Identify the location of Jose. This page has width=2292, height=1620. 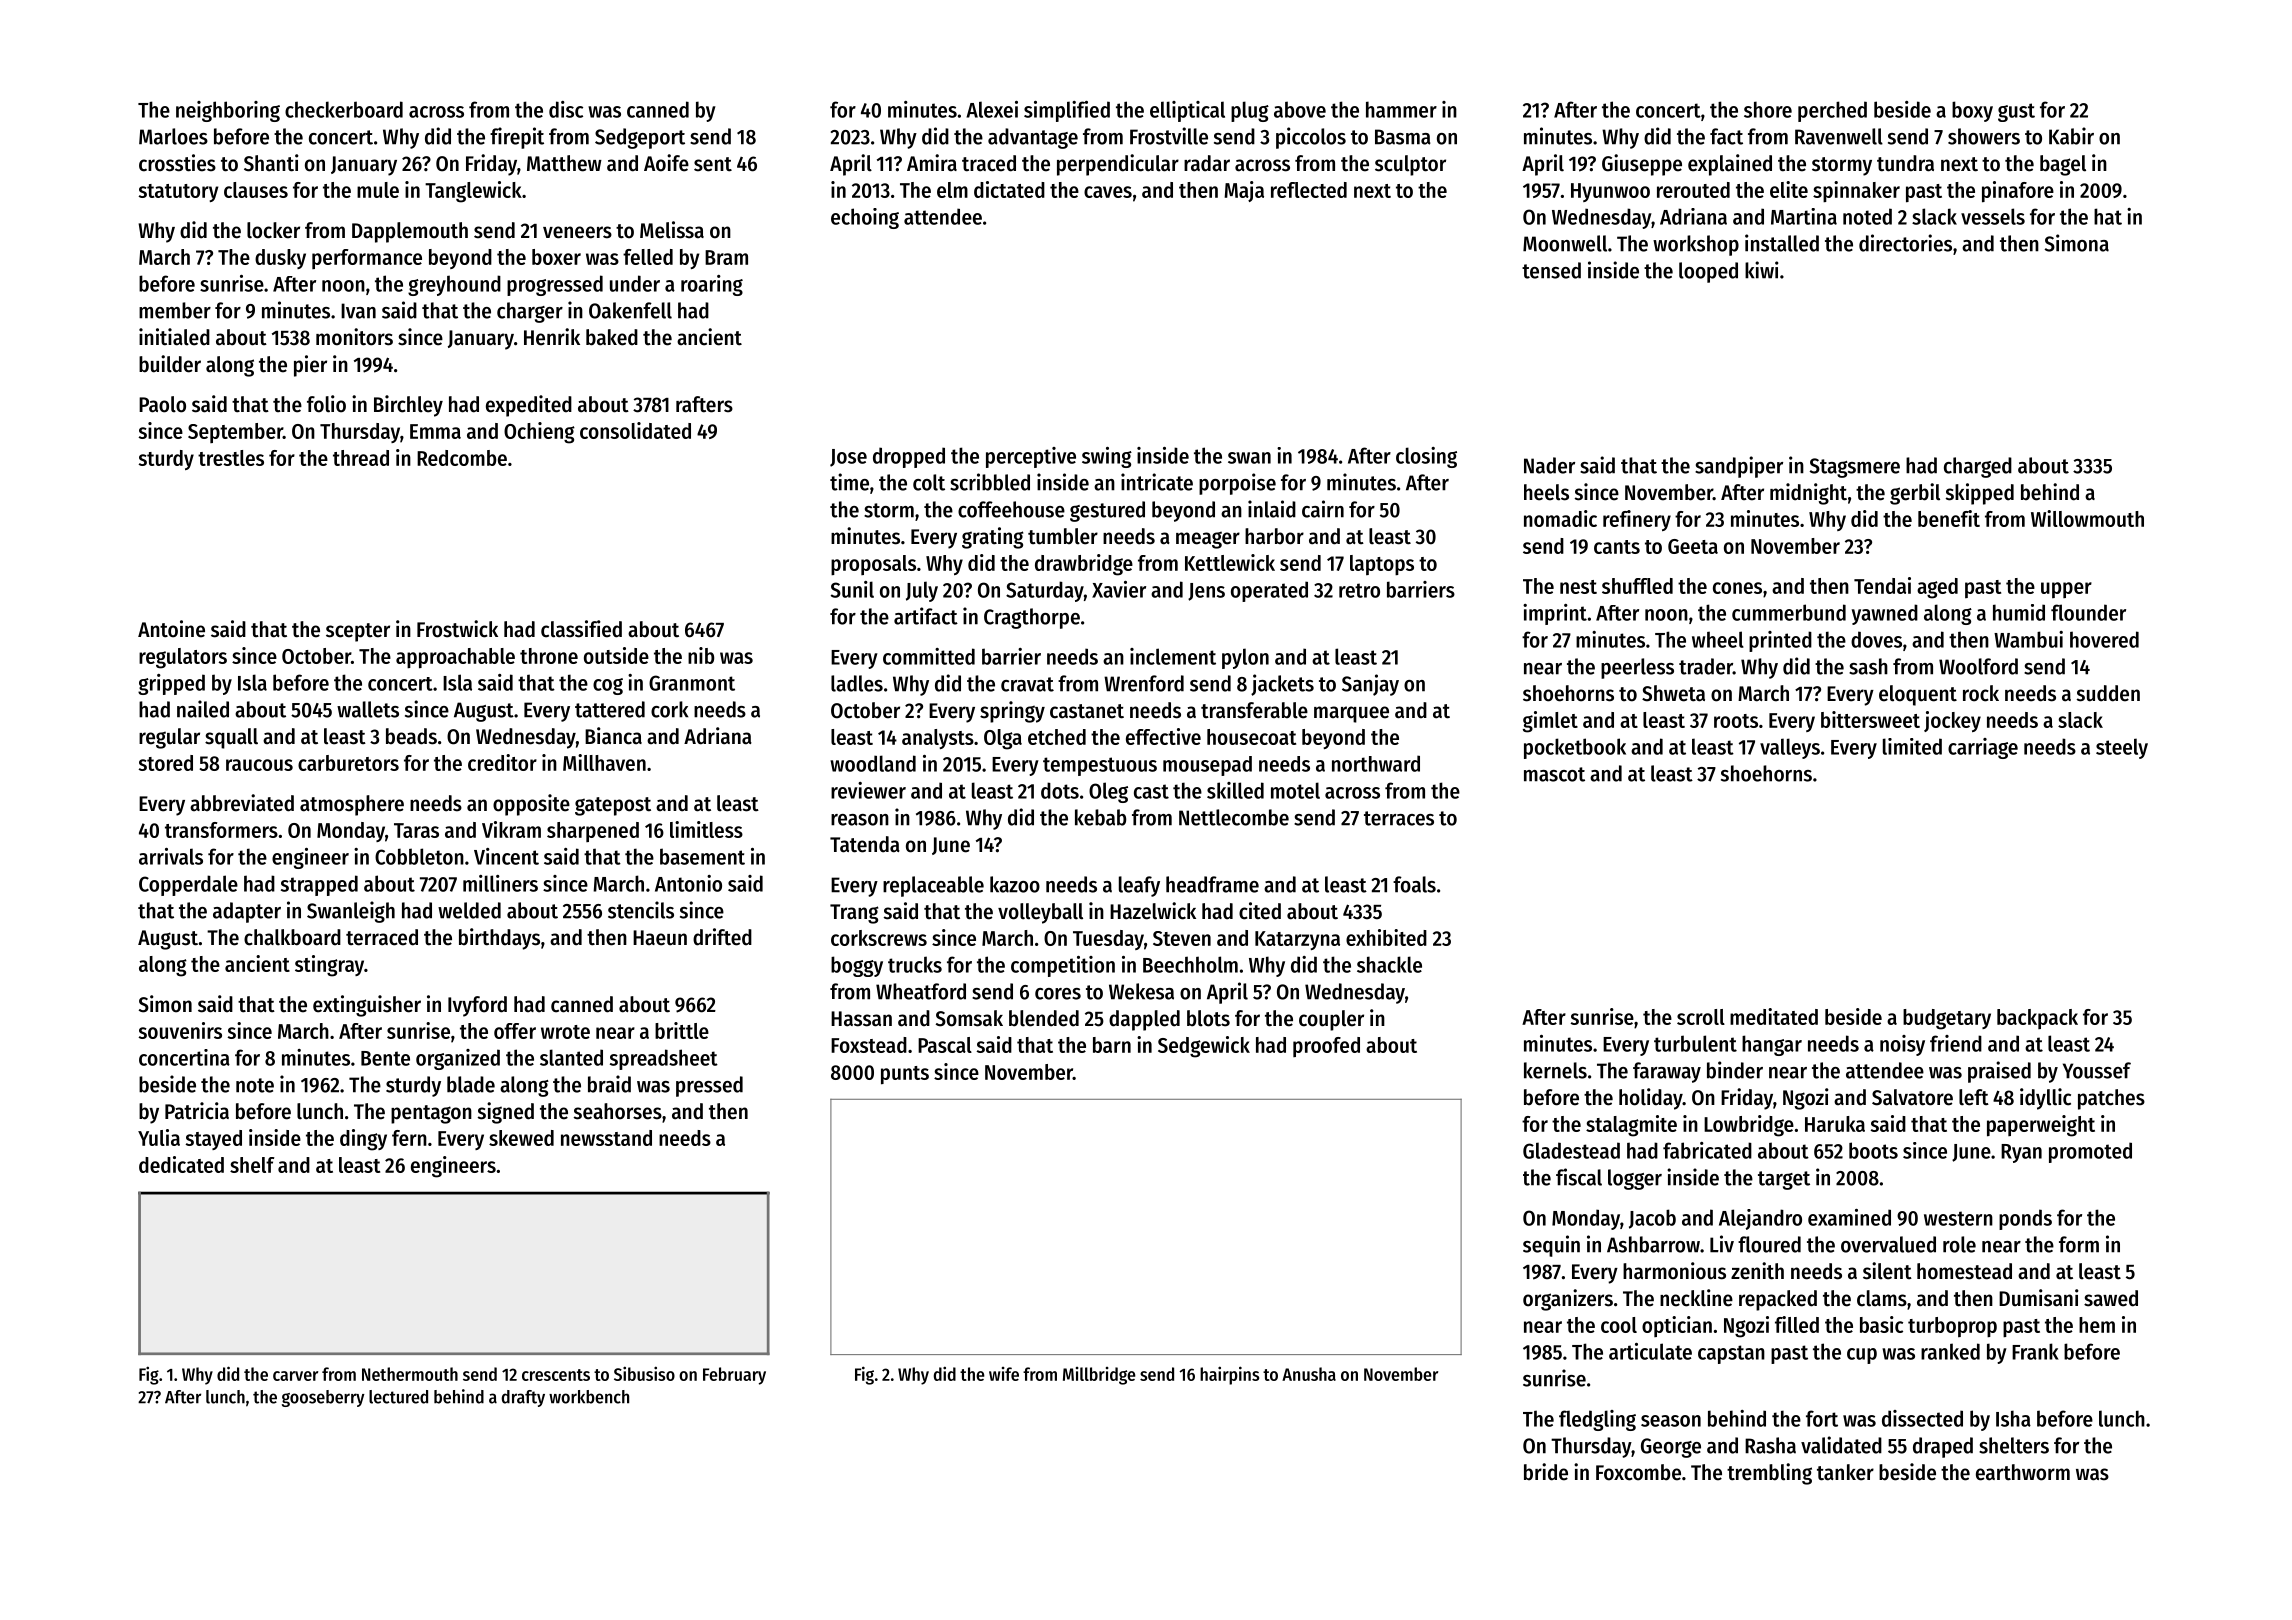
(848, 458).
